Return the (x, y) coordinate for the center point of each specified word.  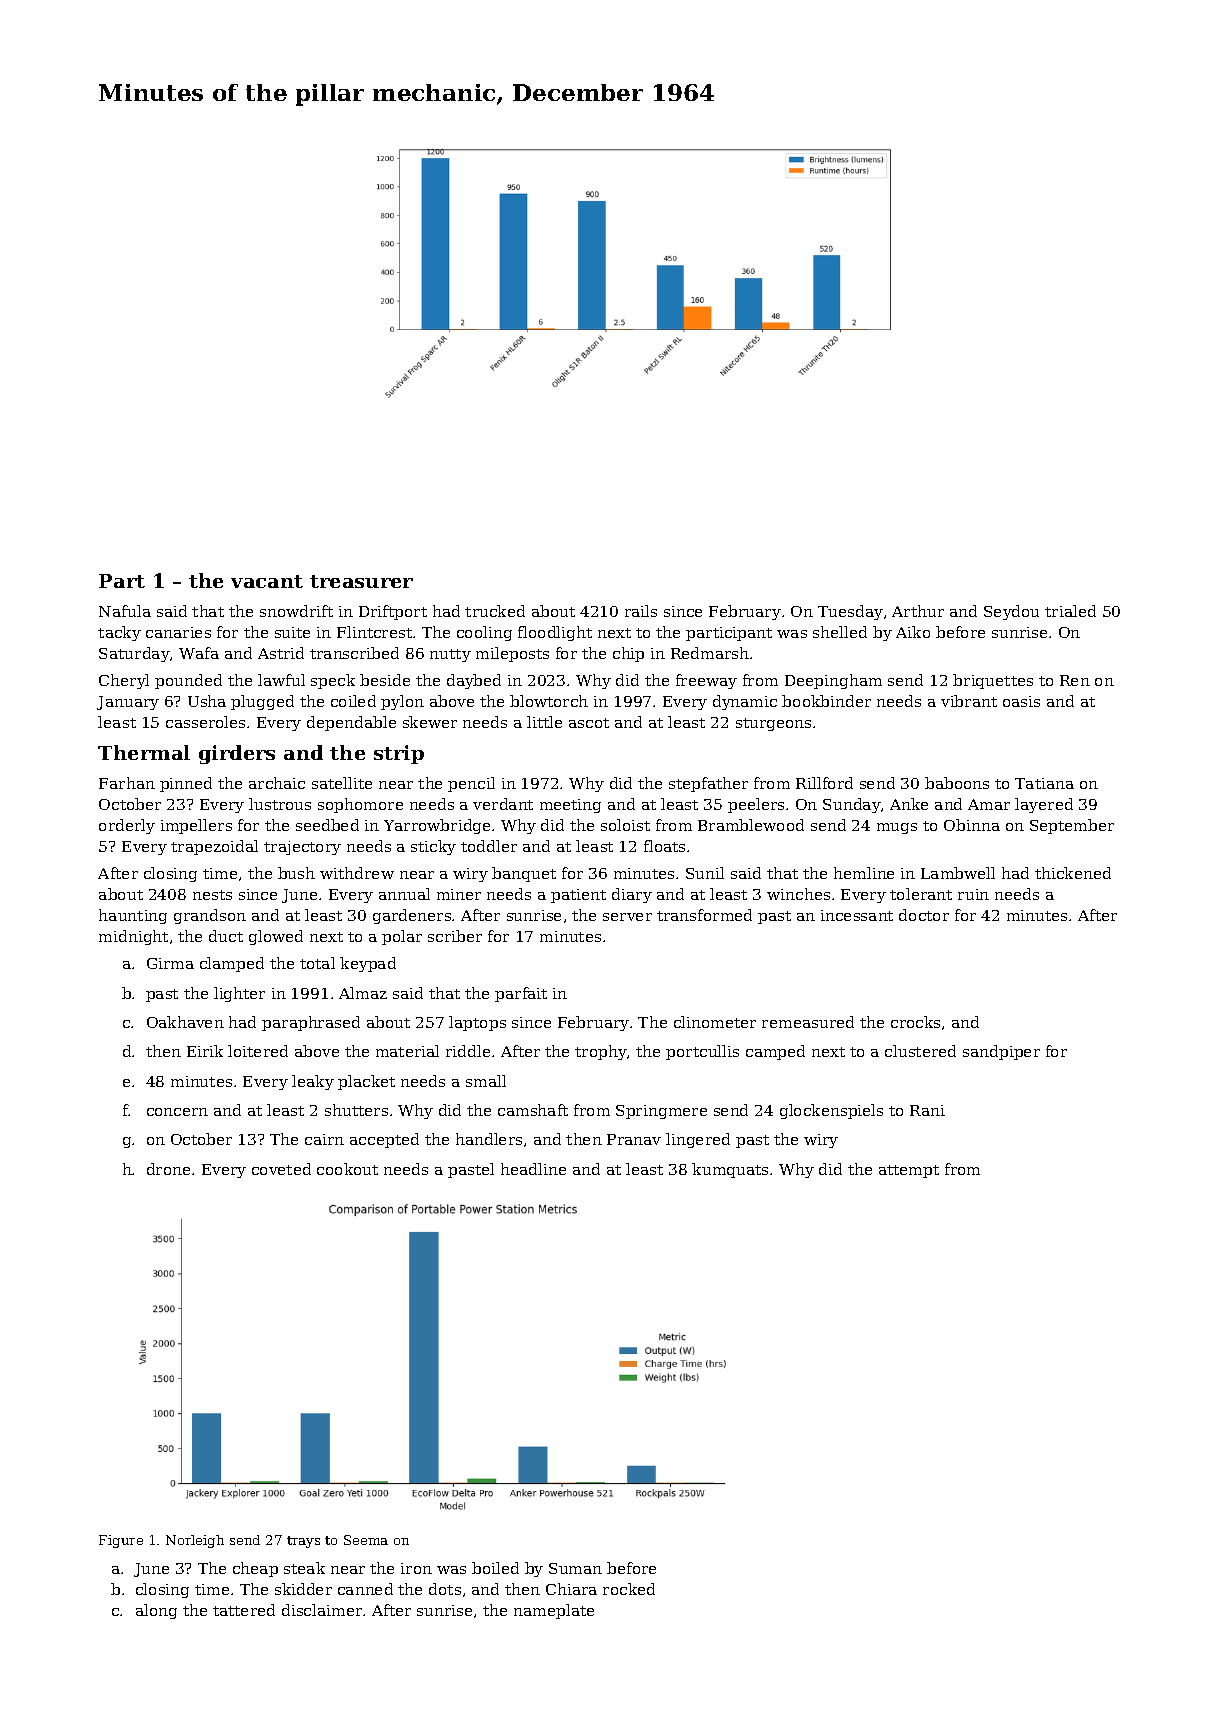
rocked (629, 1589)
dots (445, 1589)
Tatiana (1044, 783)
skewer (430, 722)
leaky (313, 1082)
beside (385, 680)
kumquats (730, 1170)
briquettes (993, 681)
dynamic (745, 702)
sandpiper (1001, 1052)
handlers (489, 1139)
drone (168, 1169)
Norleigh (195, 1541)
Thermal (144, 752)
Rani (927, 1110)
